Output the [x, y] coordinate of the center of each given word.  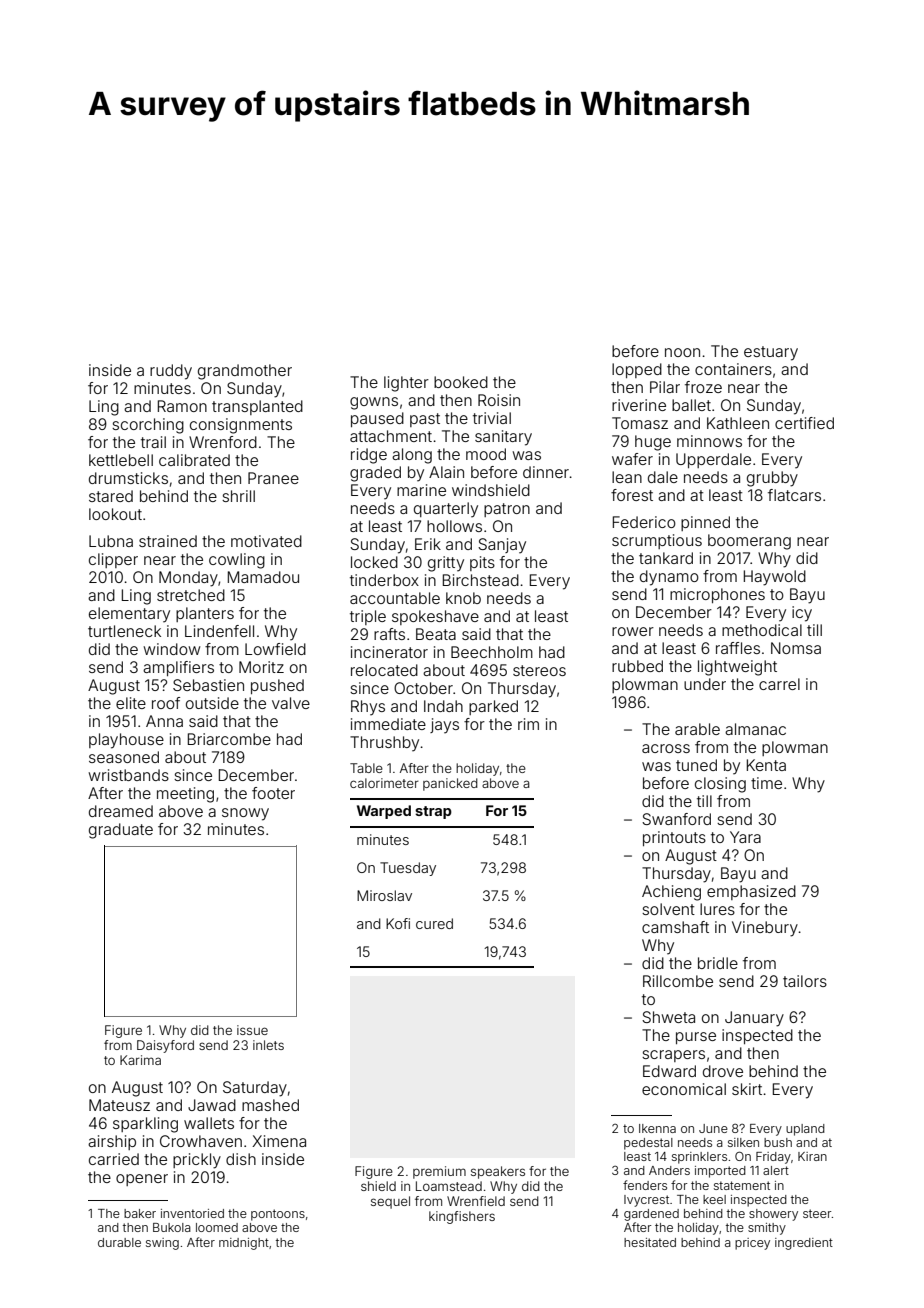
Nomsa [796, 648]
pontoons [278, 1215]
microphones [717, 595]
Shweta [668, 1017]
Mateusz [119, 1105]
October [423, 688]
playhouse [126, 741]
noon [682, 352]
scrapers [673, 1056]
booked [461, 382]
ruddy [171, 372]
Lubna [111, 541]
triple [368, 617]
